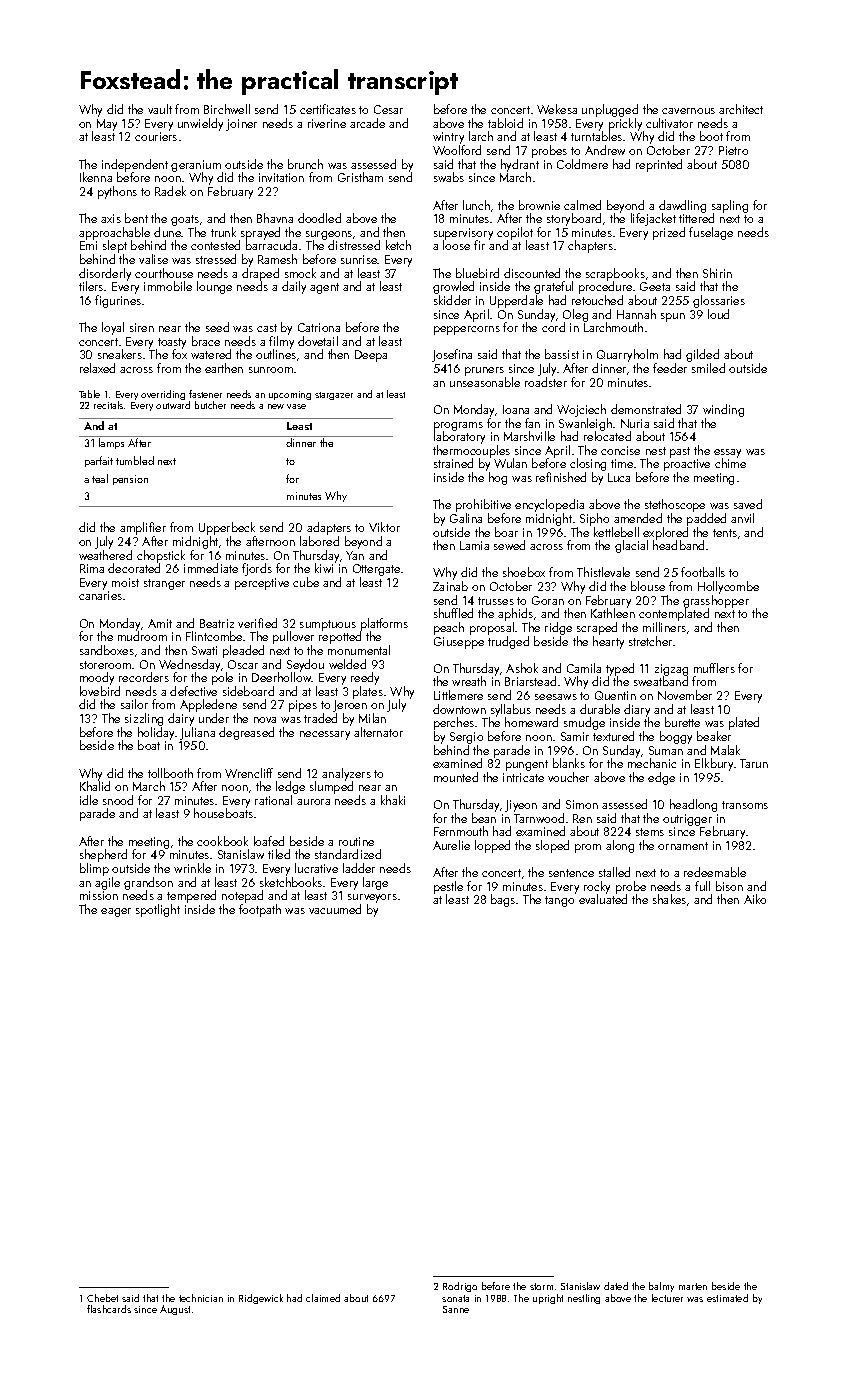 This screenshot has width=849, height=1400. I want to click on Chebet, so click(102, 1298).
